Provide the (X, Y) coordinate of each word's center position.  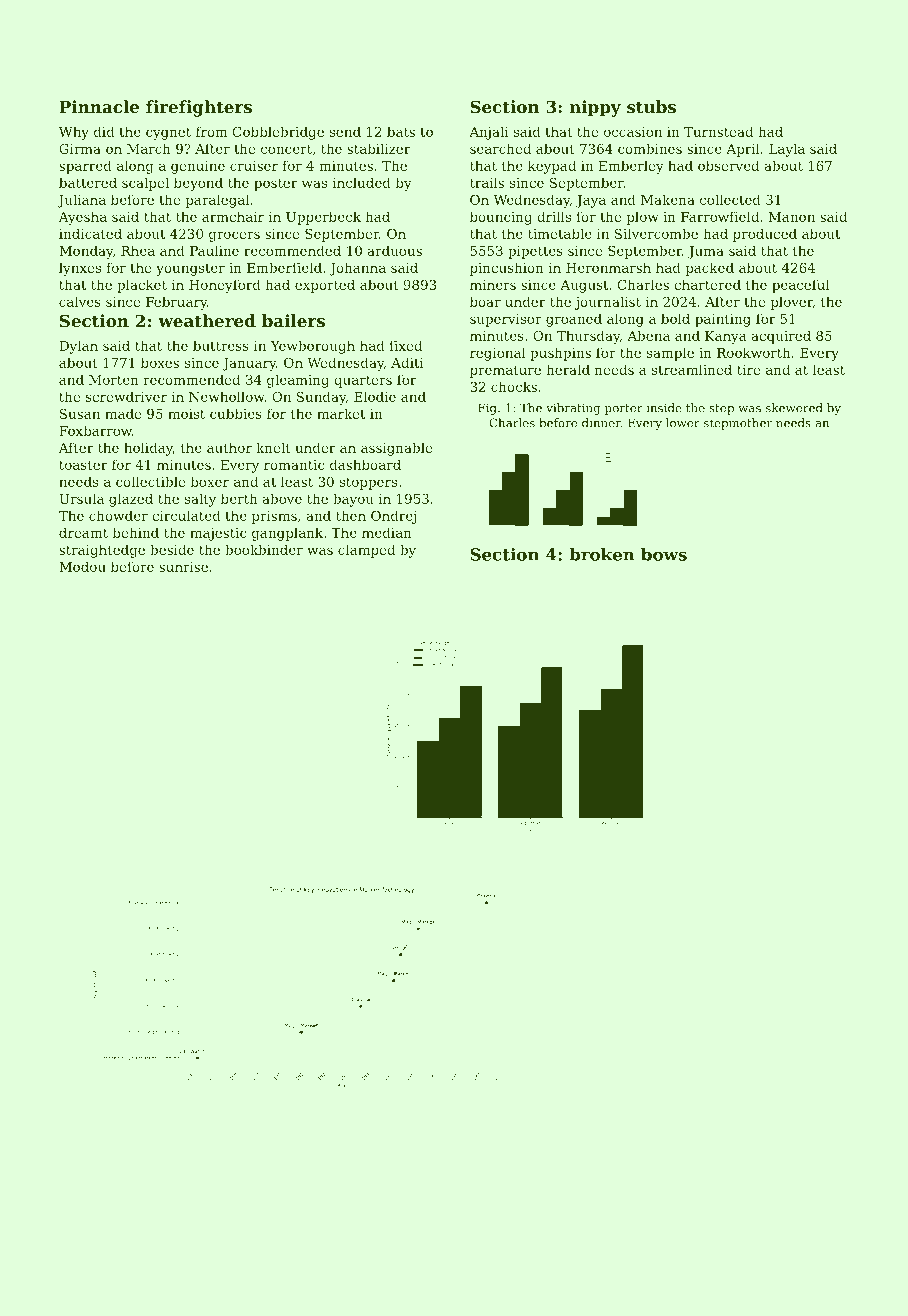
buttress (221, 345)
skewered (794, 408)
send (345, 131)
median (387, 532)
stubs (651, 106)
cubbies (236, 413)
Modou (82, 566)
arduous (394, 250)
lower (683, 423)
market (341, 413)
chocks (514, 386)
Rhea (138, 250)
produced (765, 235)
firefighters (199, 108)
